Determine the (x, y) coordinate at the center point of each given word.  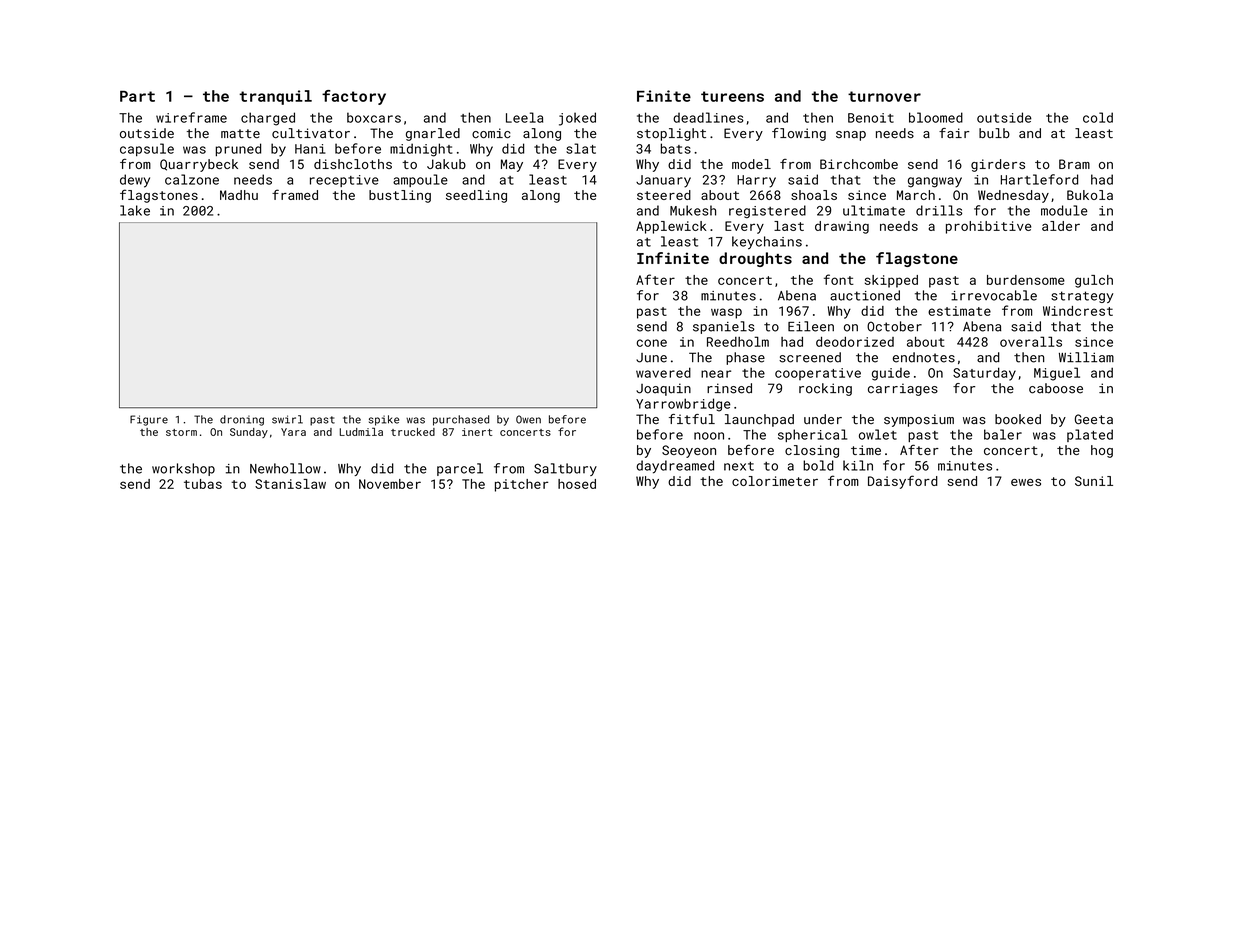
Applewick (671, 227)
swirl (287, 419)
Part (137, 96)
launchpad (759, 420)
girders (998, 165)
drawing (842, 227)
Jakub (446, 164)
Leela (524, 117)
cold (1098, 117)
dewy (135, 181)
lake (135, 210)
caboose (1056, 388)
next (739, 466)
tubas (203, 484)
